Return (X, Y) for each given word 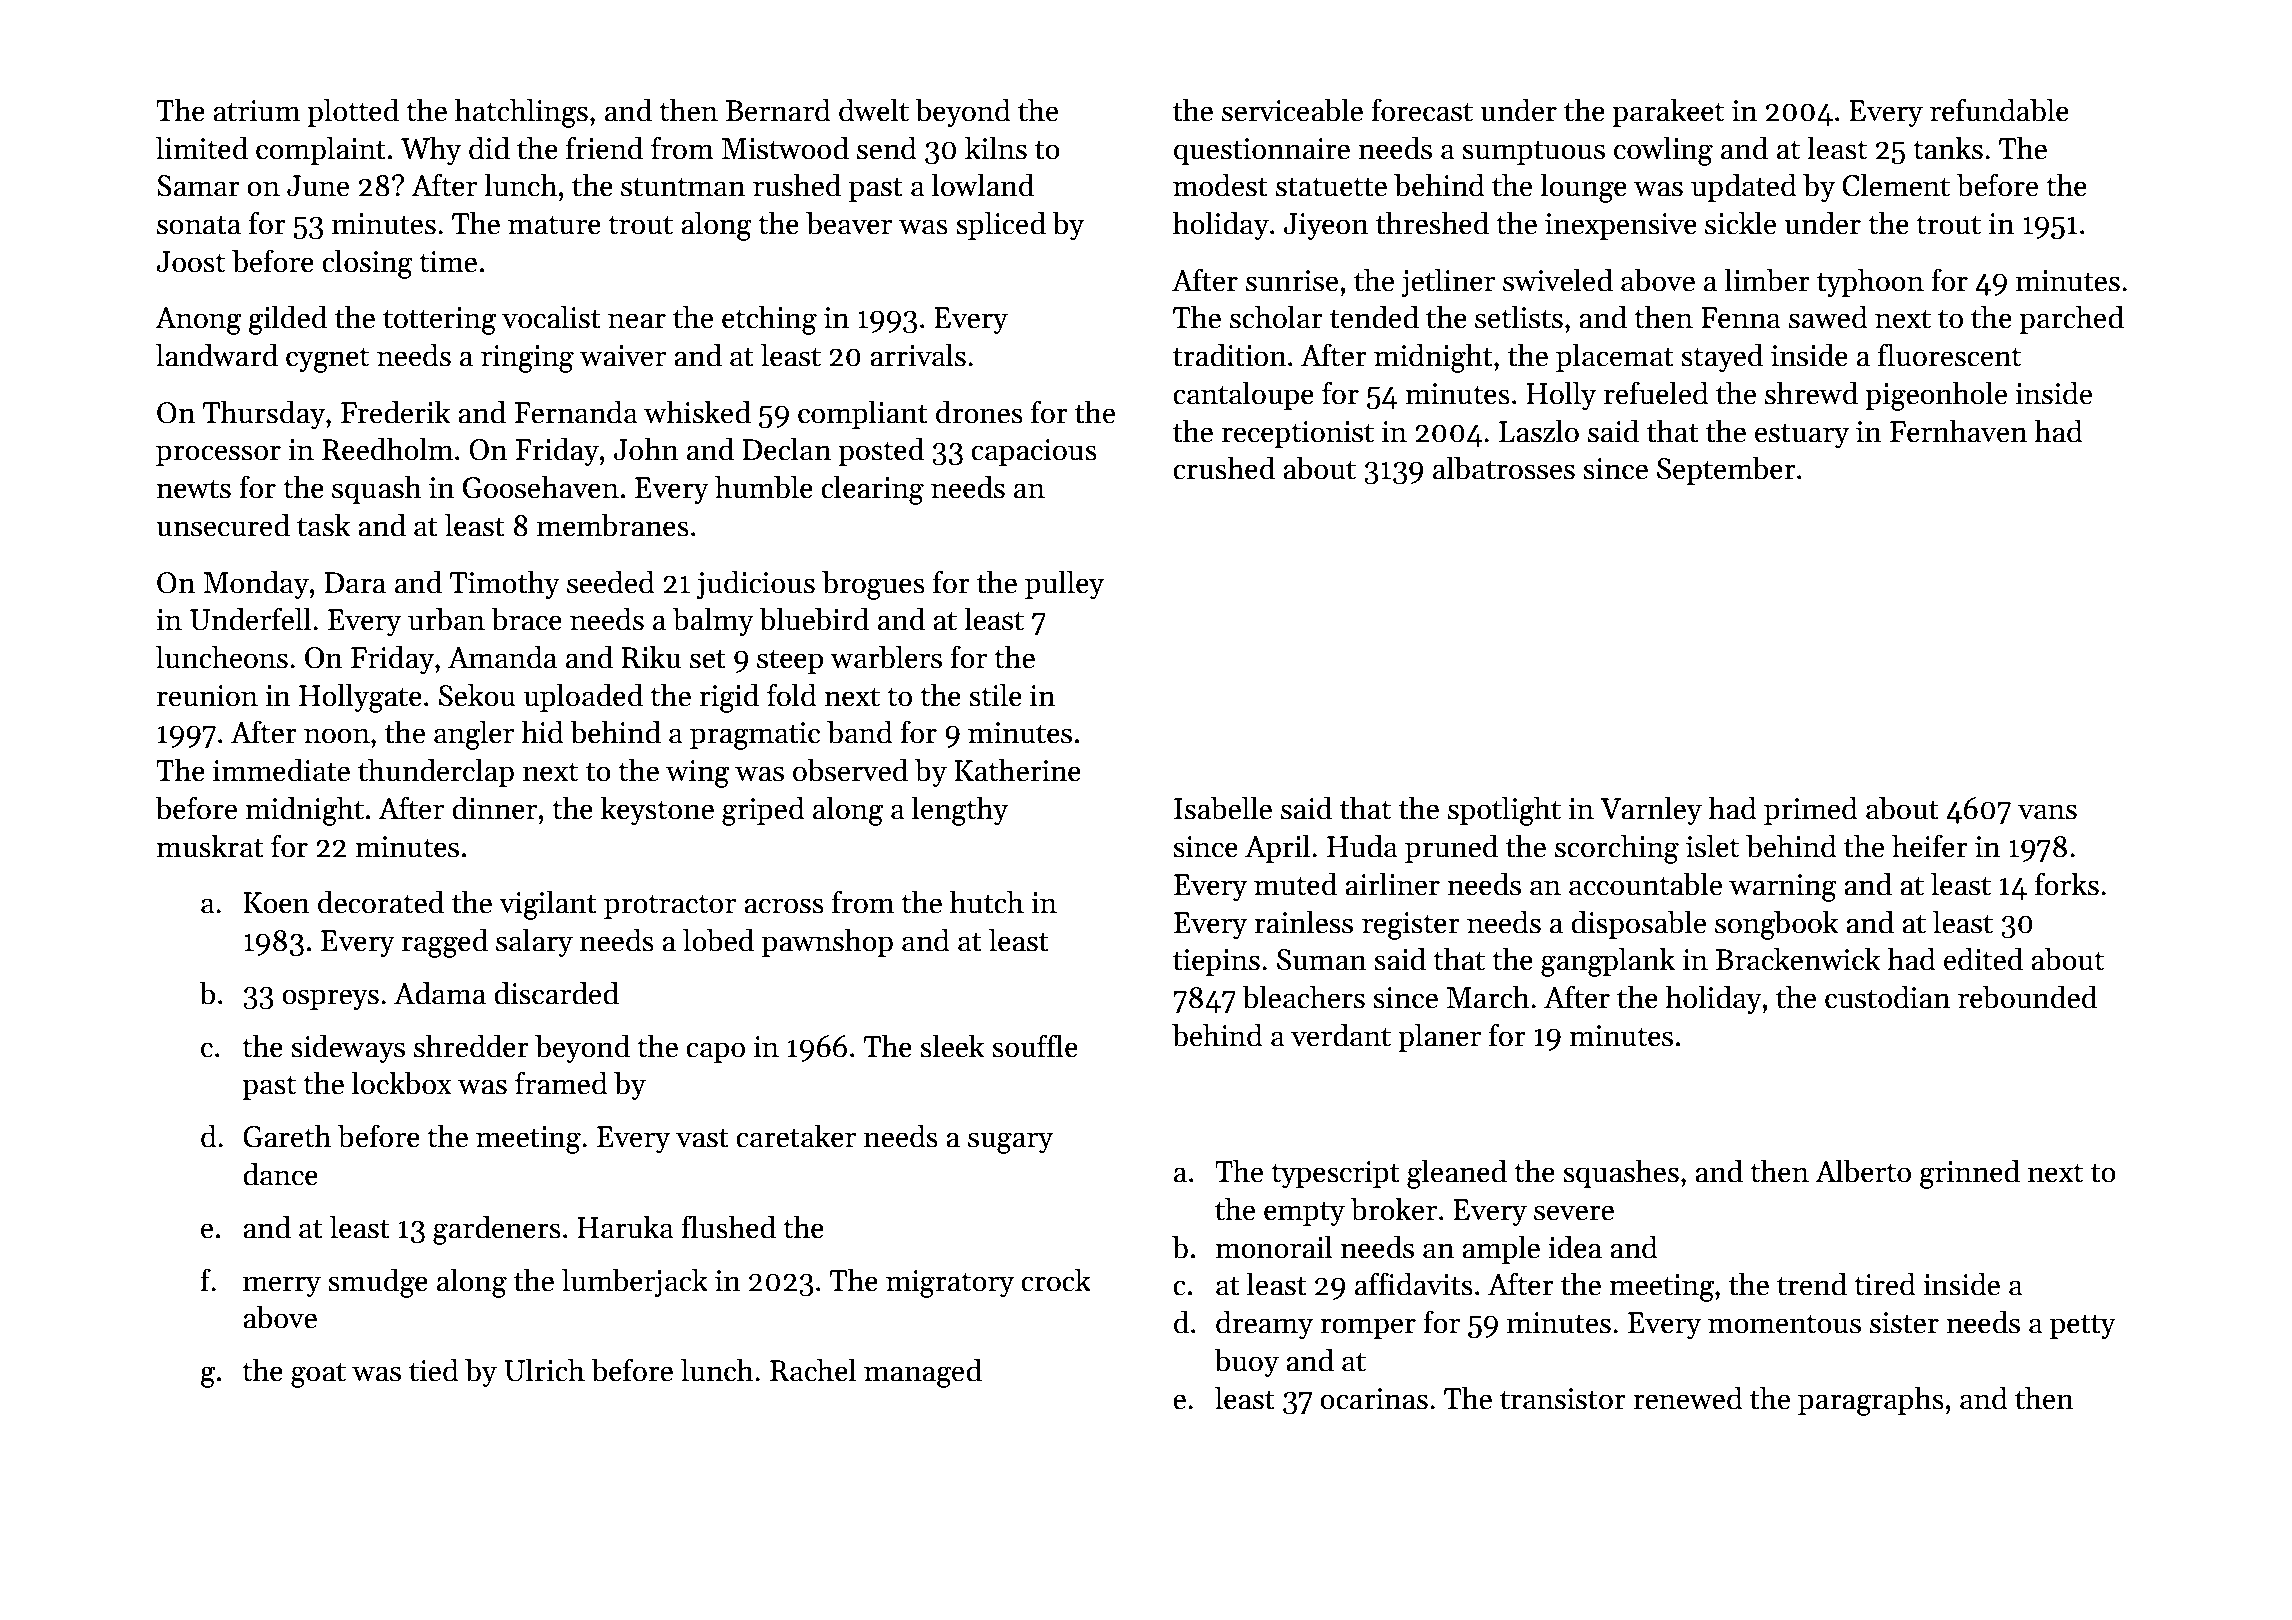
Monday (256, 584)
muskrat (210, 846)
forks (2067, 884)
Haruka (625, 1227)
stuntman (683, 187)
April (1277, 848)
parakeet (1668, 112)
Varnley (1651, 810)
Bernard (778, 110)
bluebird (814, 619)
